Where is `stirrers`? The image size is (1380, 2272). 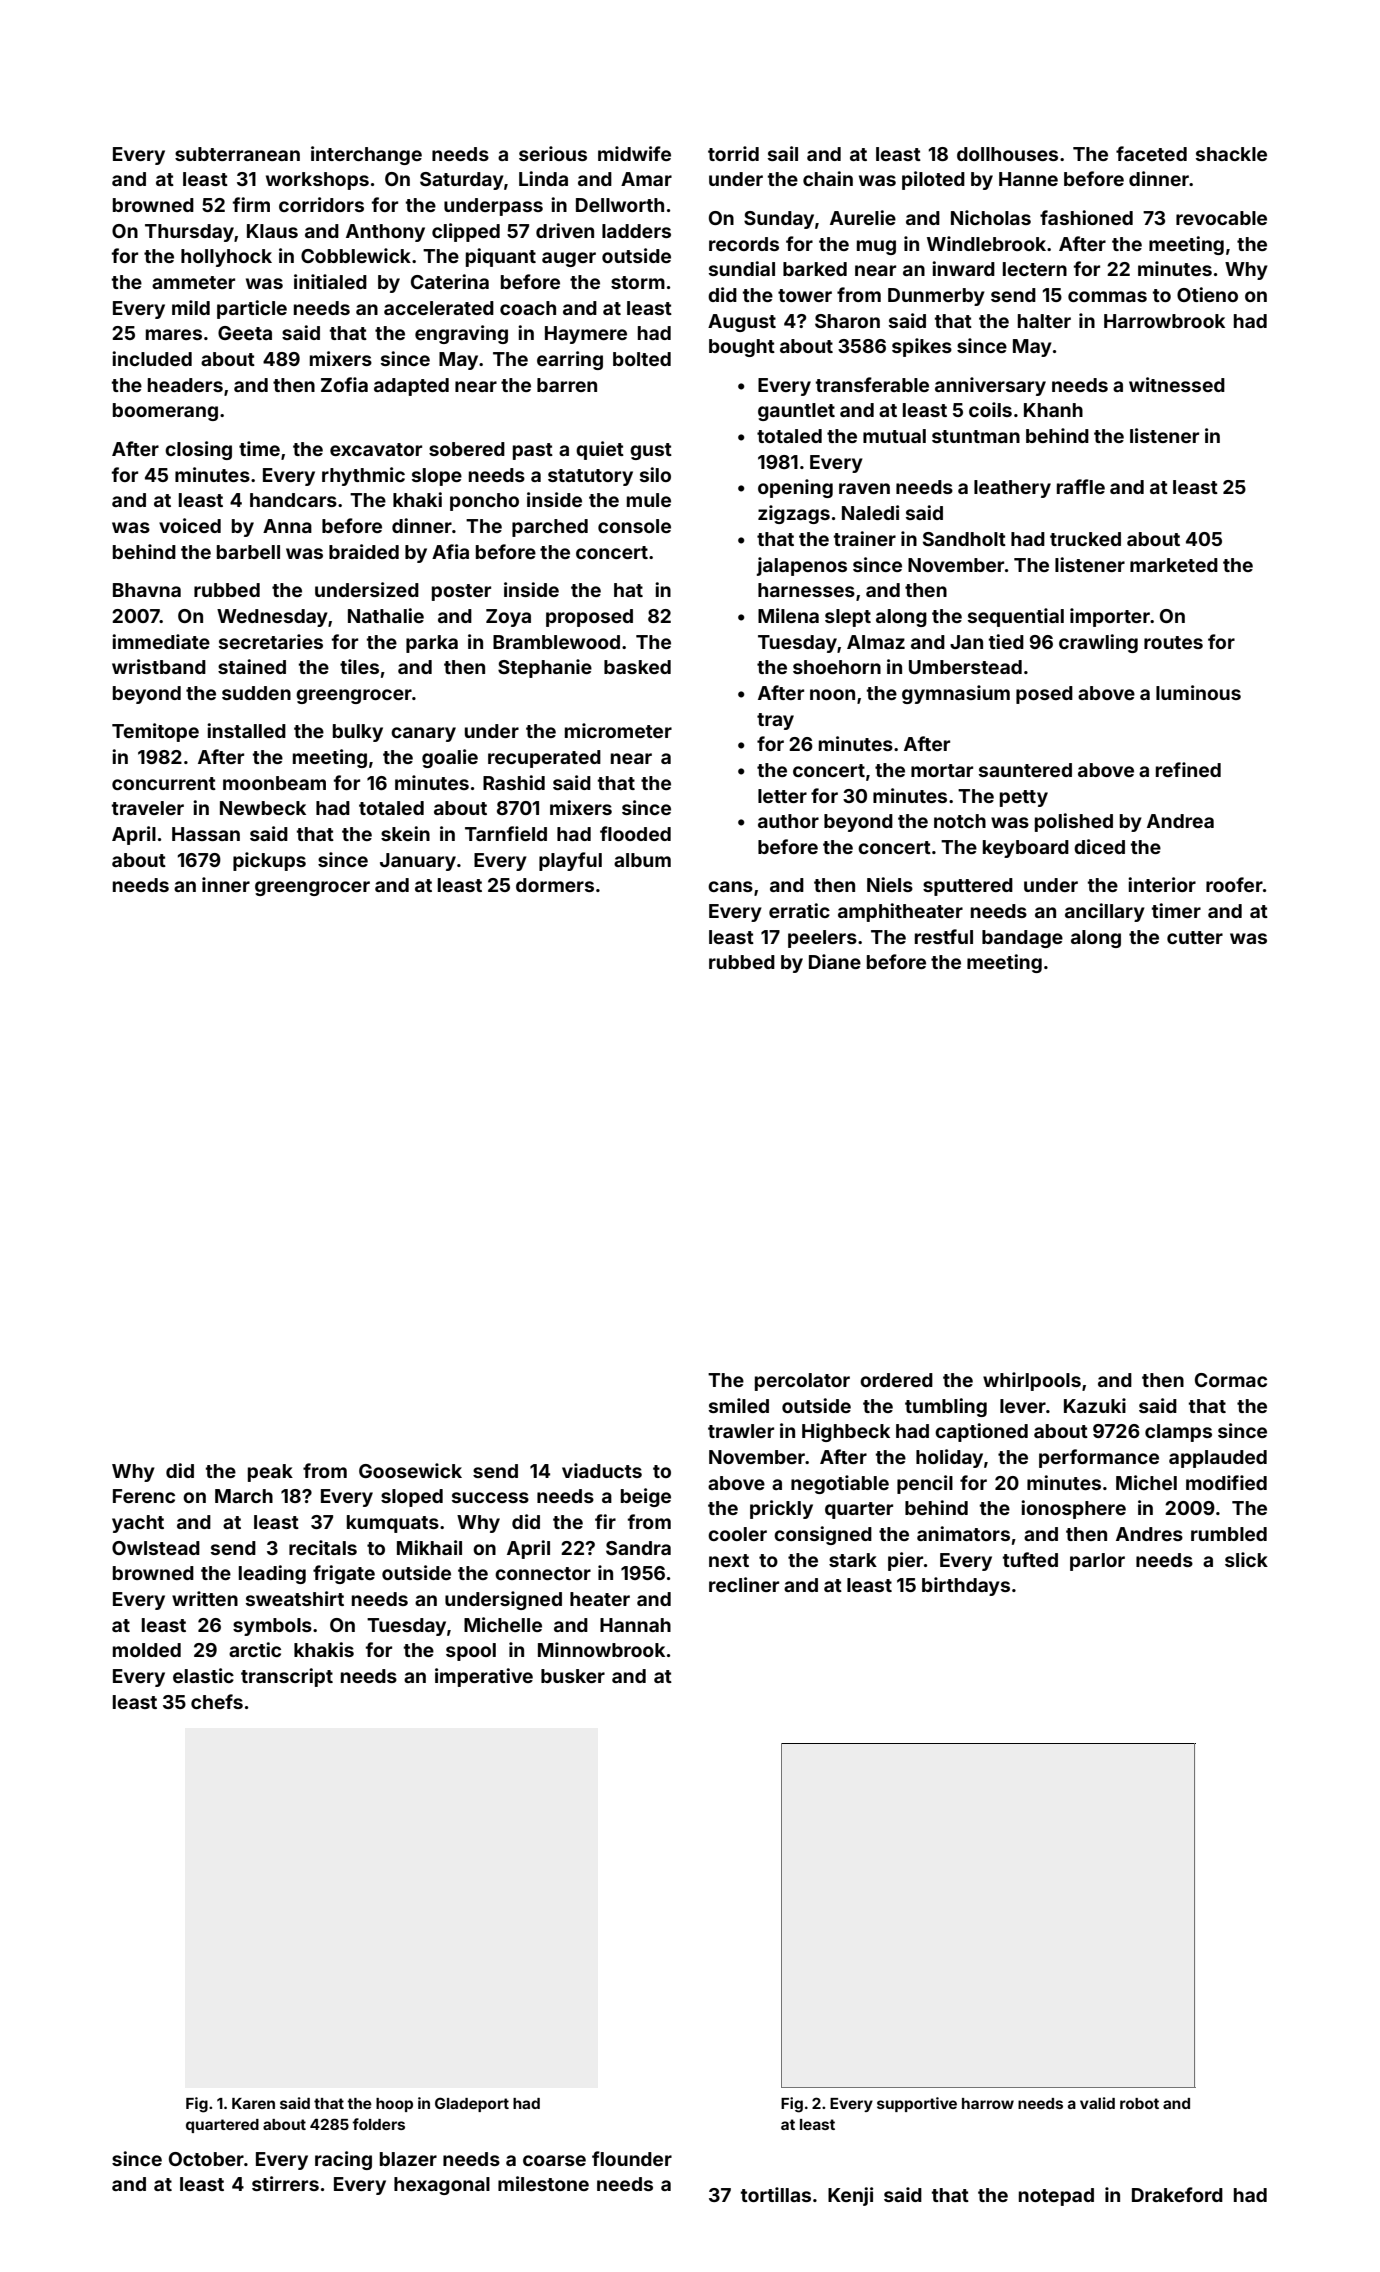 stirrers is located at coordinates (285, 2183).
